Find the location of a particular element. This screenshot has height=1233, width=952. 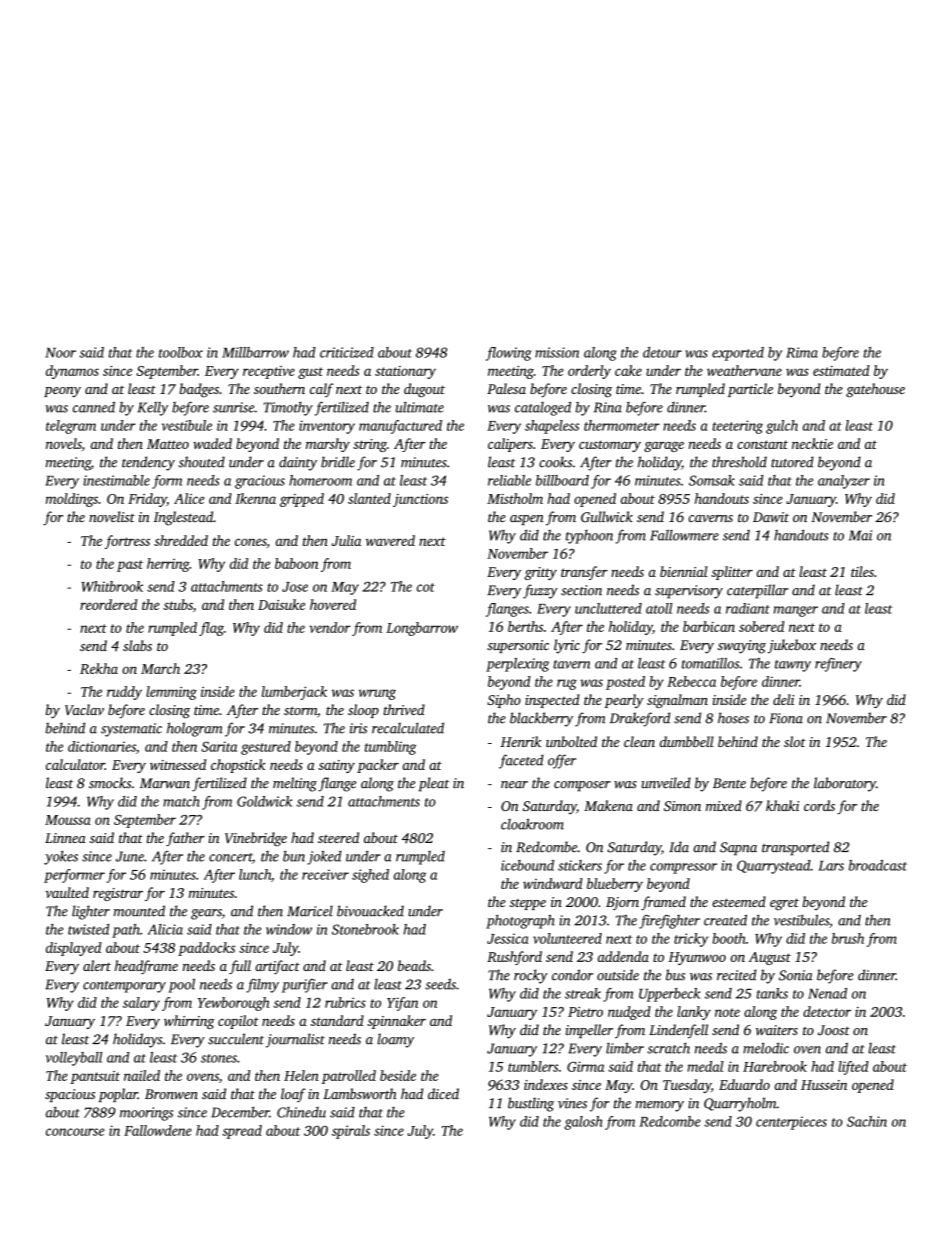

Rima is located at coordinates (802, 352).
